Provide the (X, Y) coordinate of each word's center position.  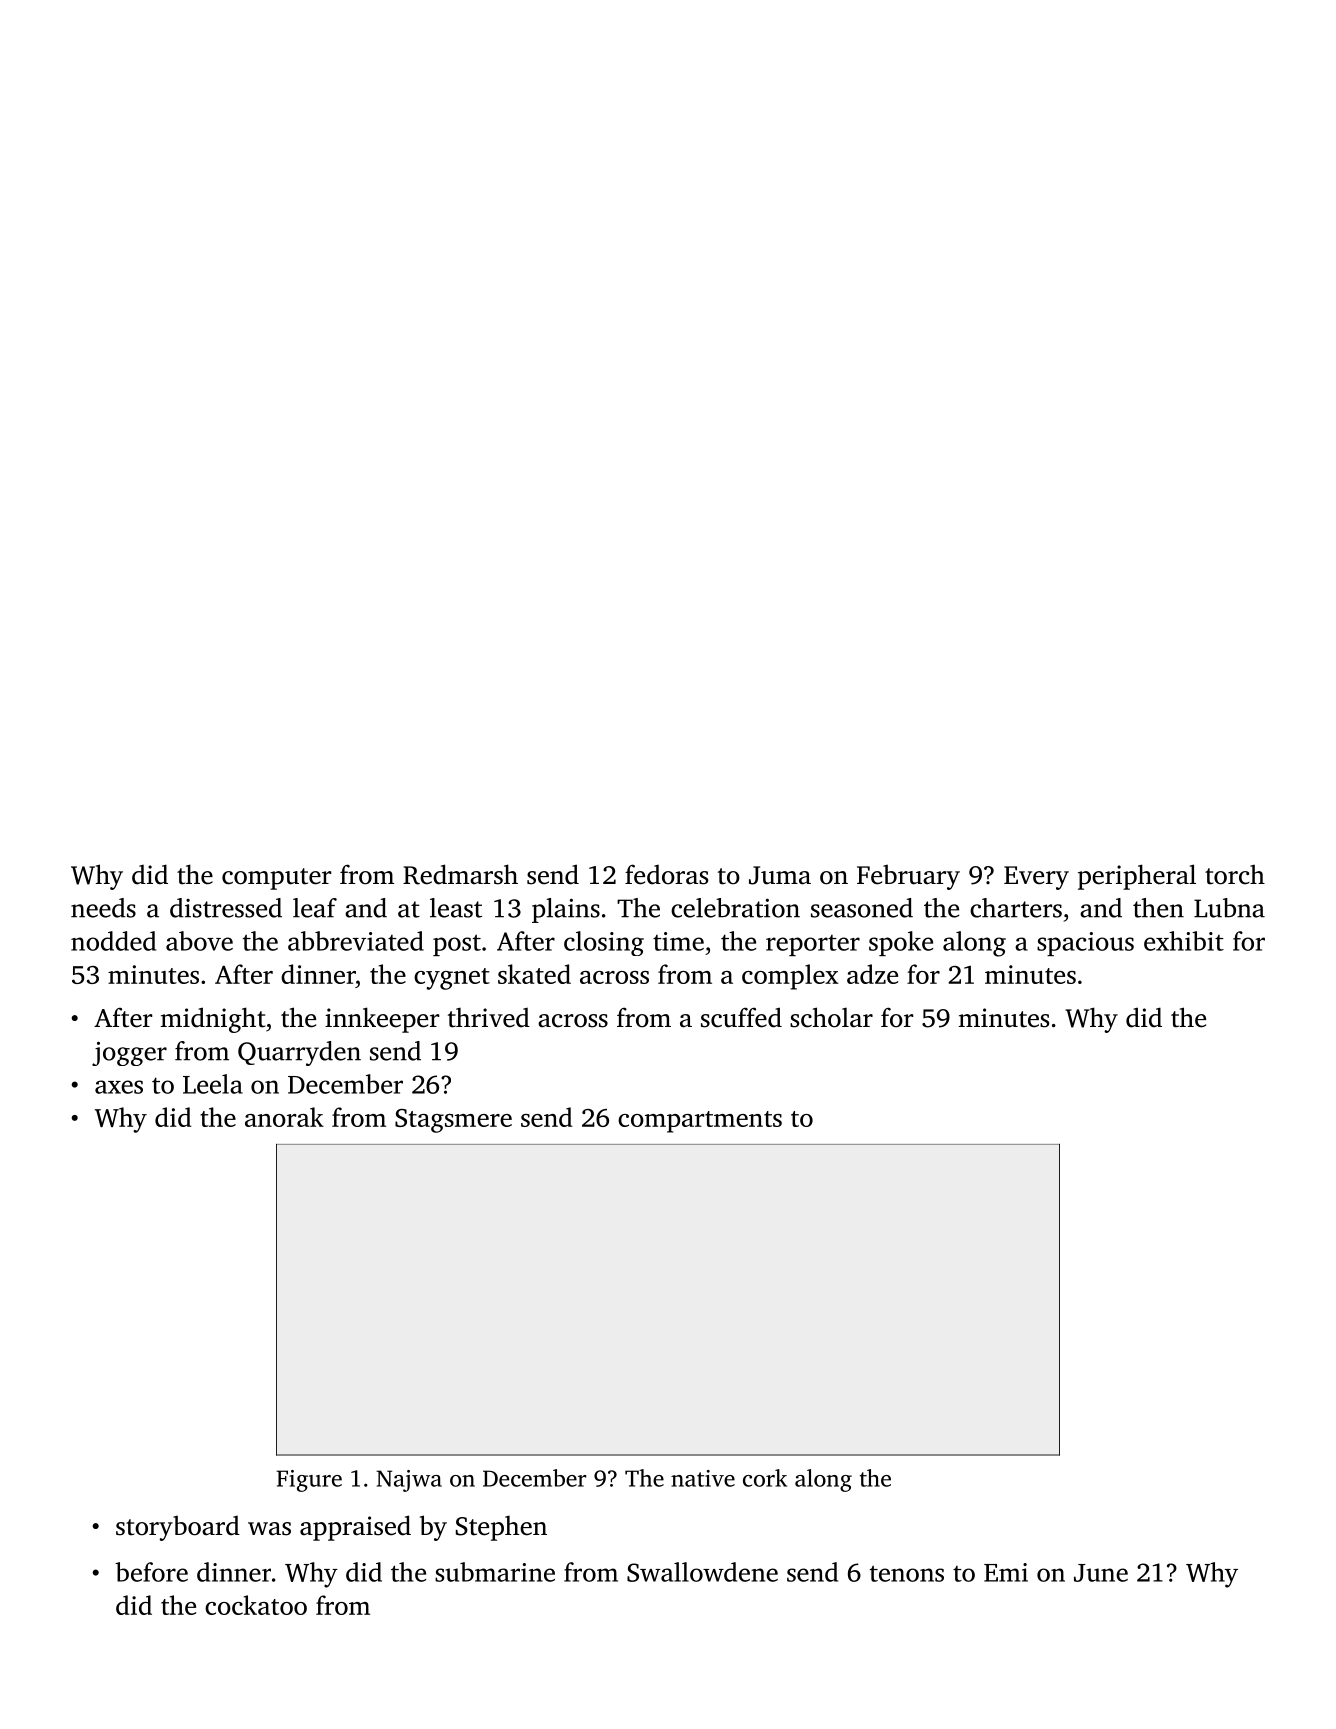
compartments (700, 1122)
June (1101, 1573)
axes (119, 1087)
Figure (309, 1481)
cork (765, 1478)
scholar (831, 1017)
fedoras (666, 874)
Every (1036, 878)
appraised (355, 1528)
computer (276, 879)
